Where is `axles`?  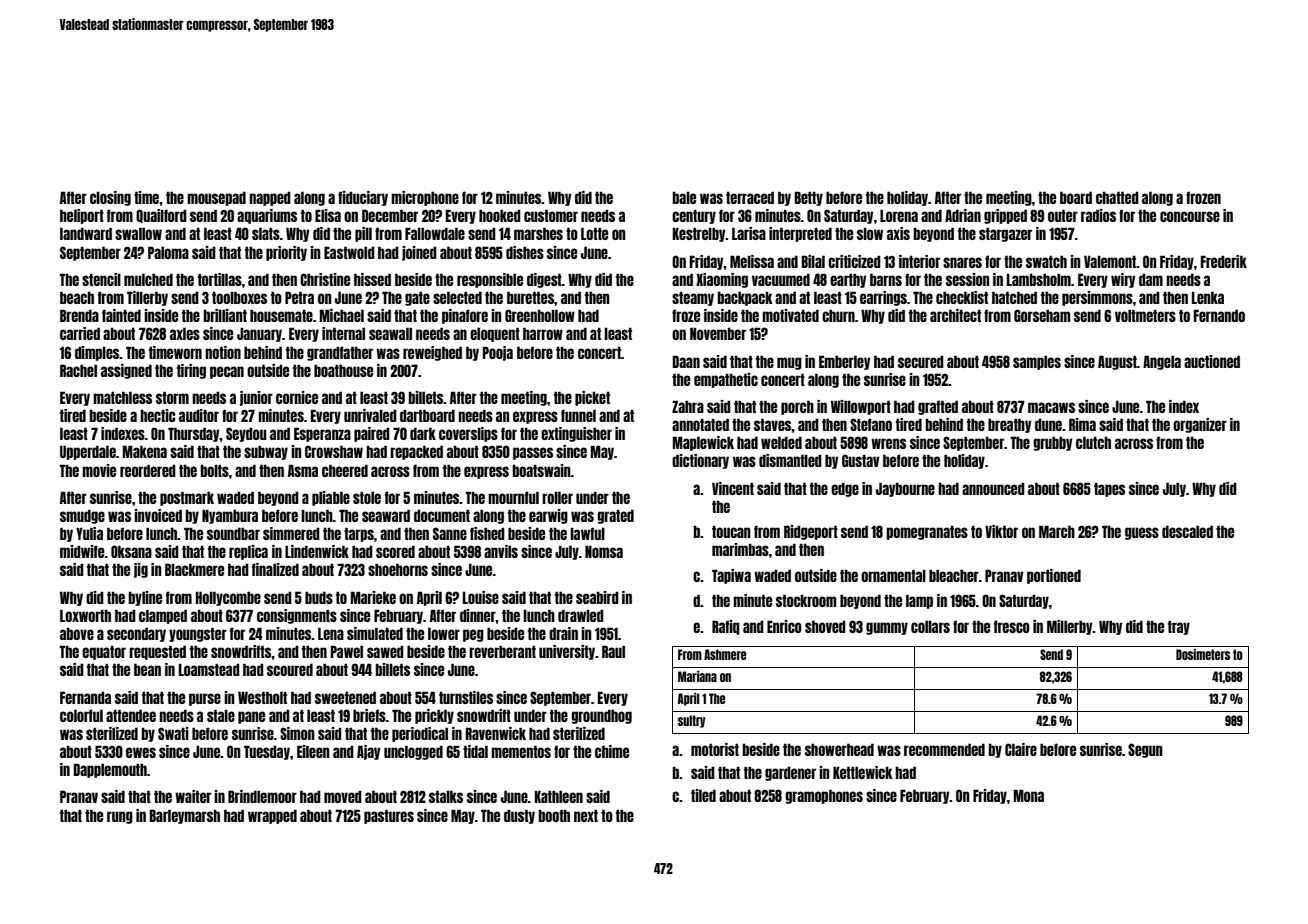
axles is located at coordinates (185, 334).
